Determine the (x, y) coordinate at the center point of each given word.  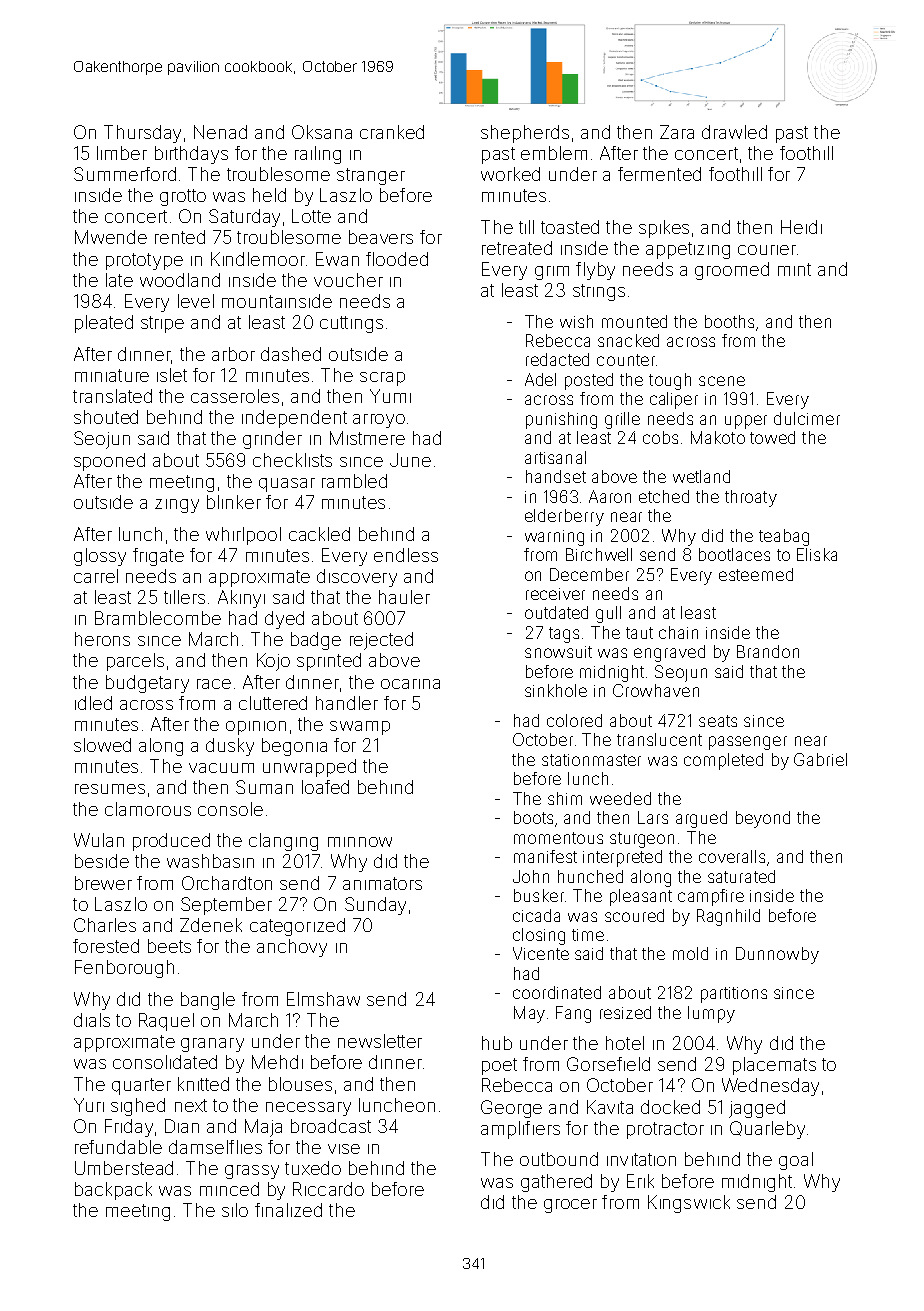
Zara (677, 132)
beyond (763, 819)
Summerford (125, 174)
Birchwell (599, 554)
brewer (103, 883)
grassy (252, 1172)
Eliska (817, 554)
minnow (360, 842)
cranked (392, 132)
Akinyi (241, 599)
